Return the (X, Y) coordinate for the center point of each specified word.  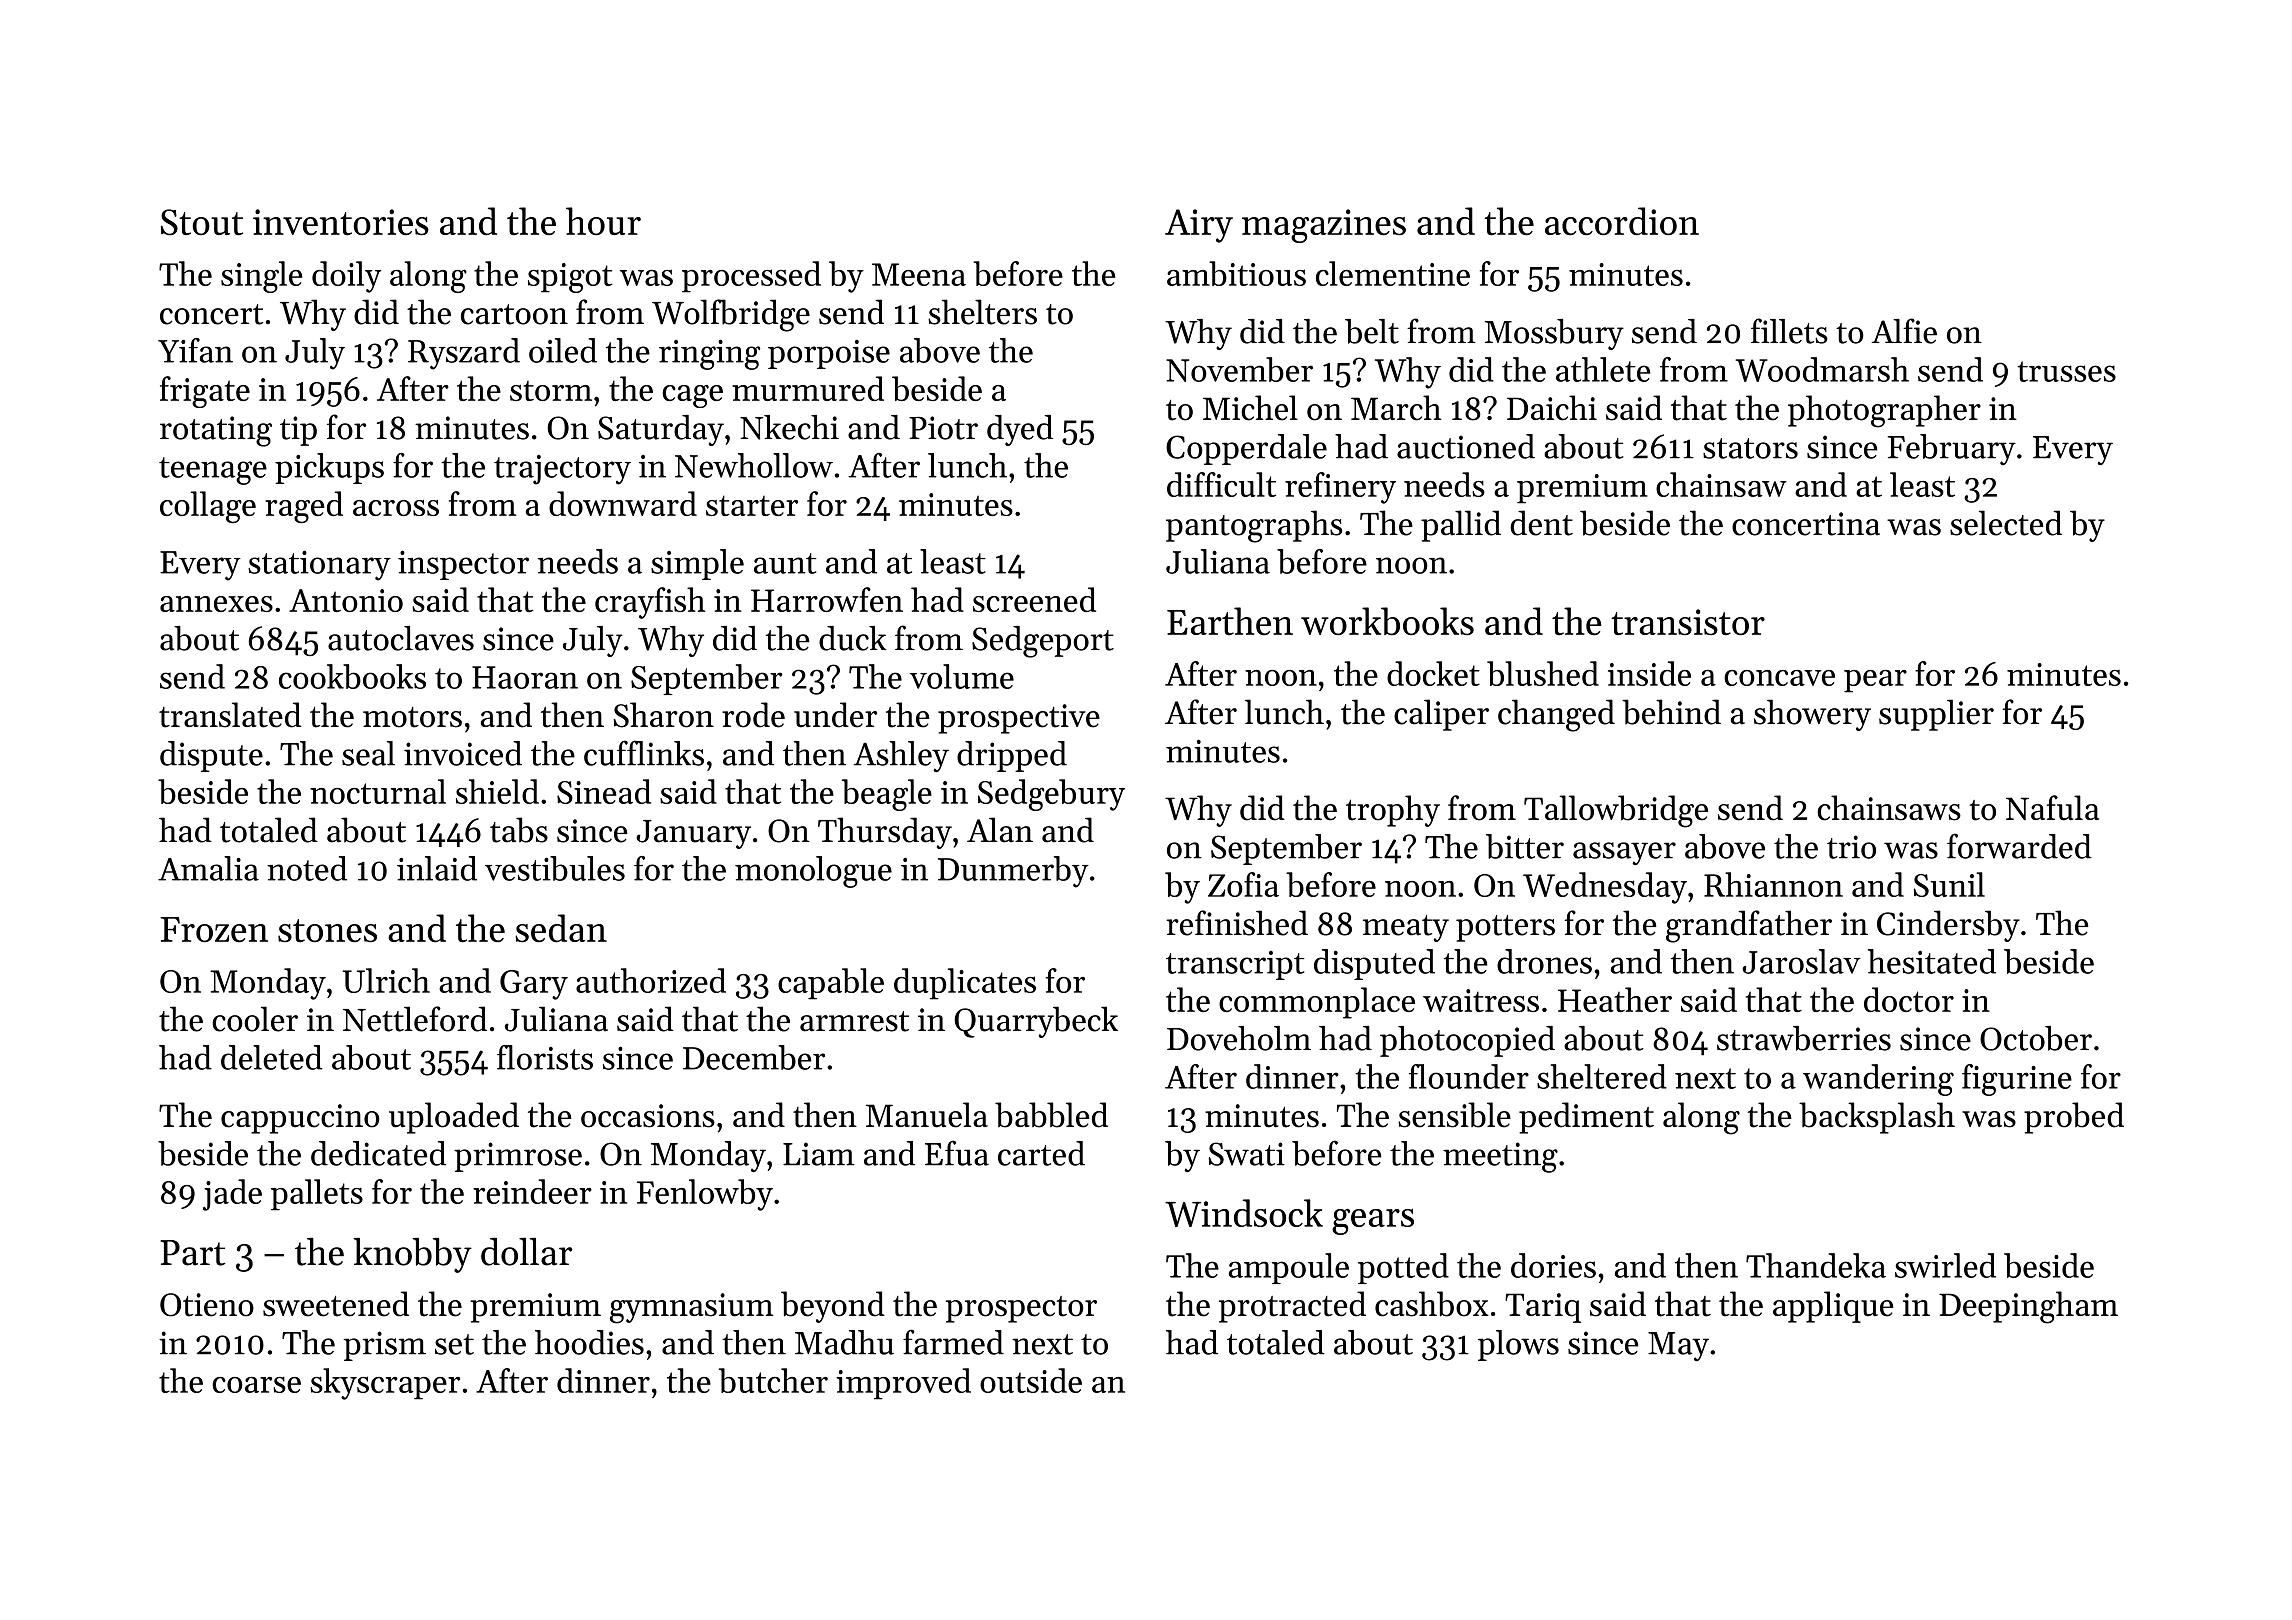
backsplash (1877, 1118)
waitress (1481, 1000)
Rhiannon (1773, 884)
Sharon (664, 715)
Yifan (195, 350)
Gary (534, 985)
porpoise (829, 354)
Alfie (1904, 331)
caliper (1441, 715)
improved (904, 1384)
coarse (256, 1385)
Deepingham (2028, 1307)
